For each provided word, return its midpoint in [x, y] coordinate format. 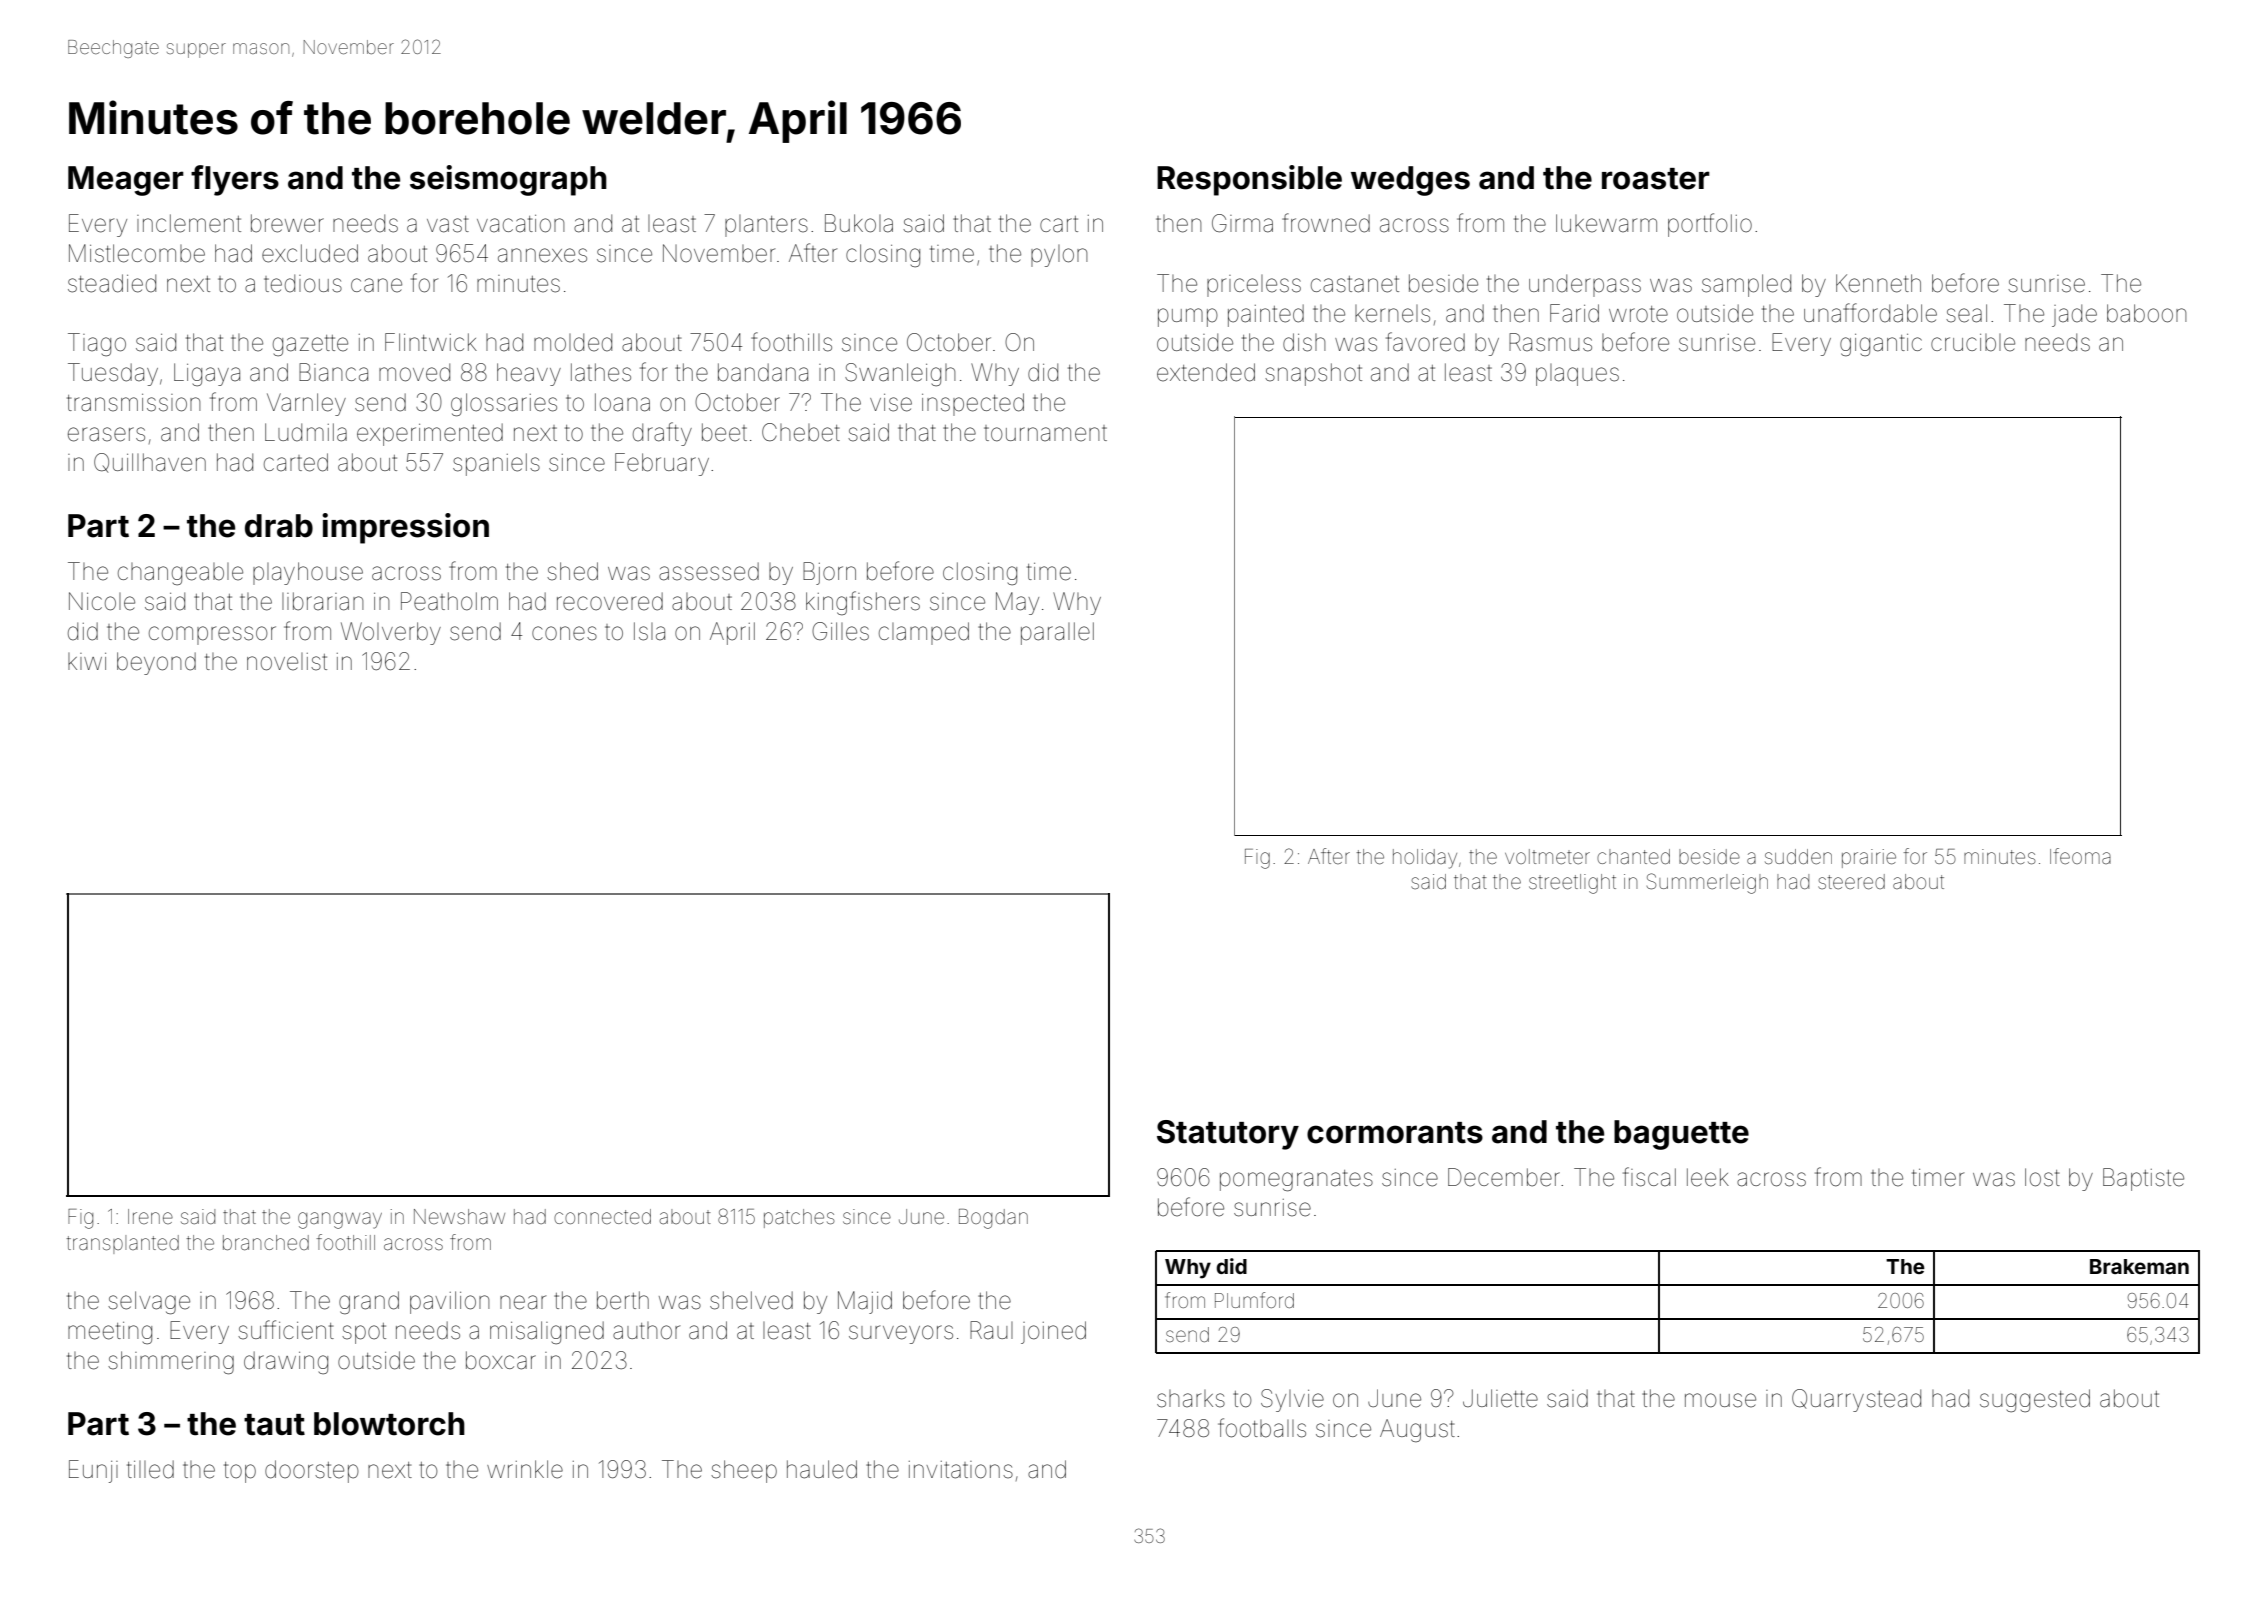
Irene [150, 1216]
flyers [235, 180]
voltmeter [1547, 856]
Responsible [1249, 180]
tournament [1045, 433]
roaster [1656, 179]
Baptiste [2143, 1179]
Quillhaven [150, 463]
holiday [1425, 859]
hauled [822, 1469]
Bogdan [993, 1219]
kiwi [87, 661]
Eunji [93, 1471]
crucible [1973, 343]
